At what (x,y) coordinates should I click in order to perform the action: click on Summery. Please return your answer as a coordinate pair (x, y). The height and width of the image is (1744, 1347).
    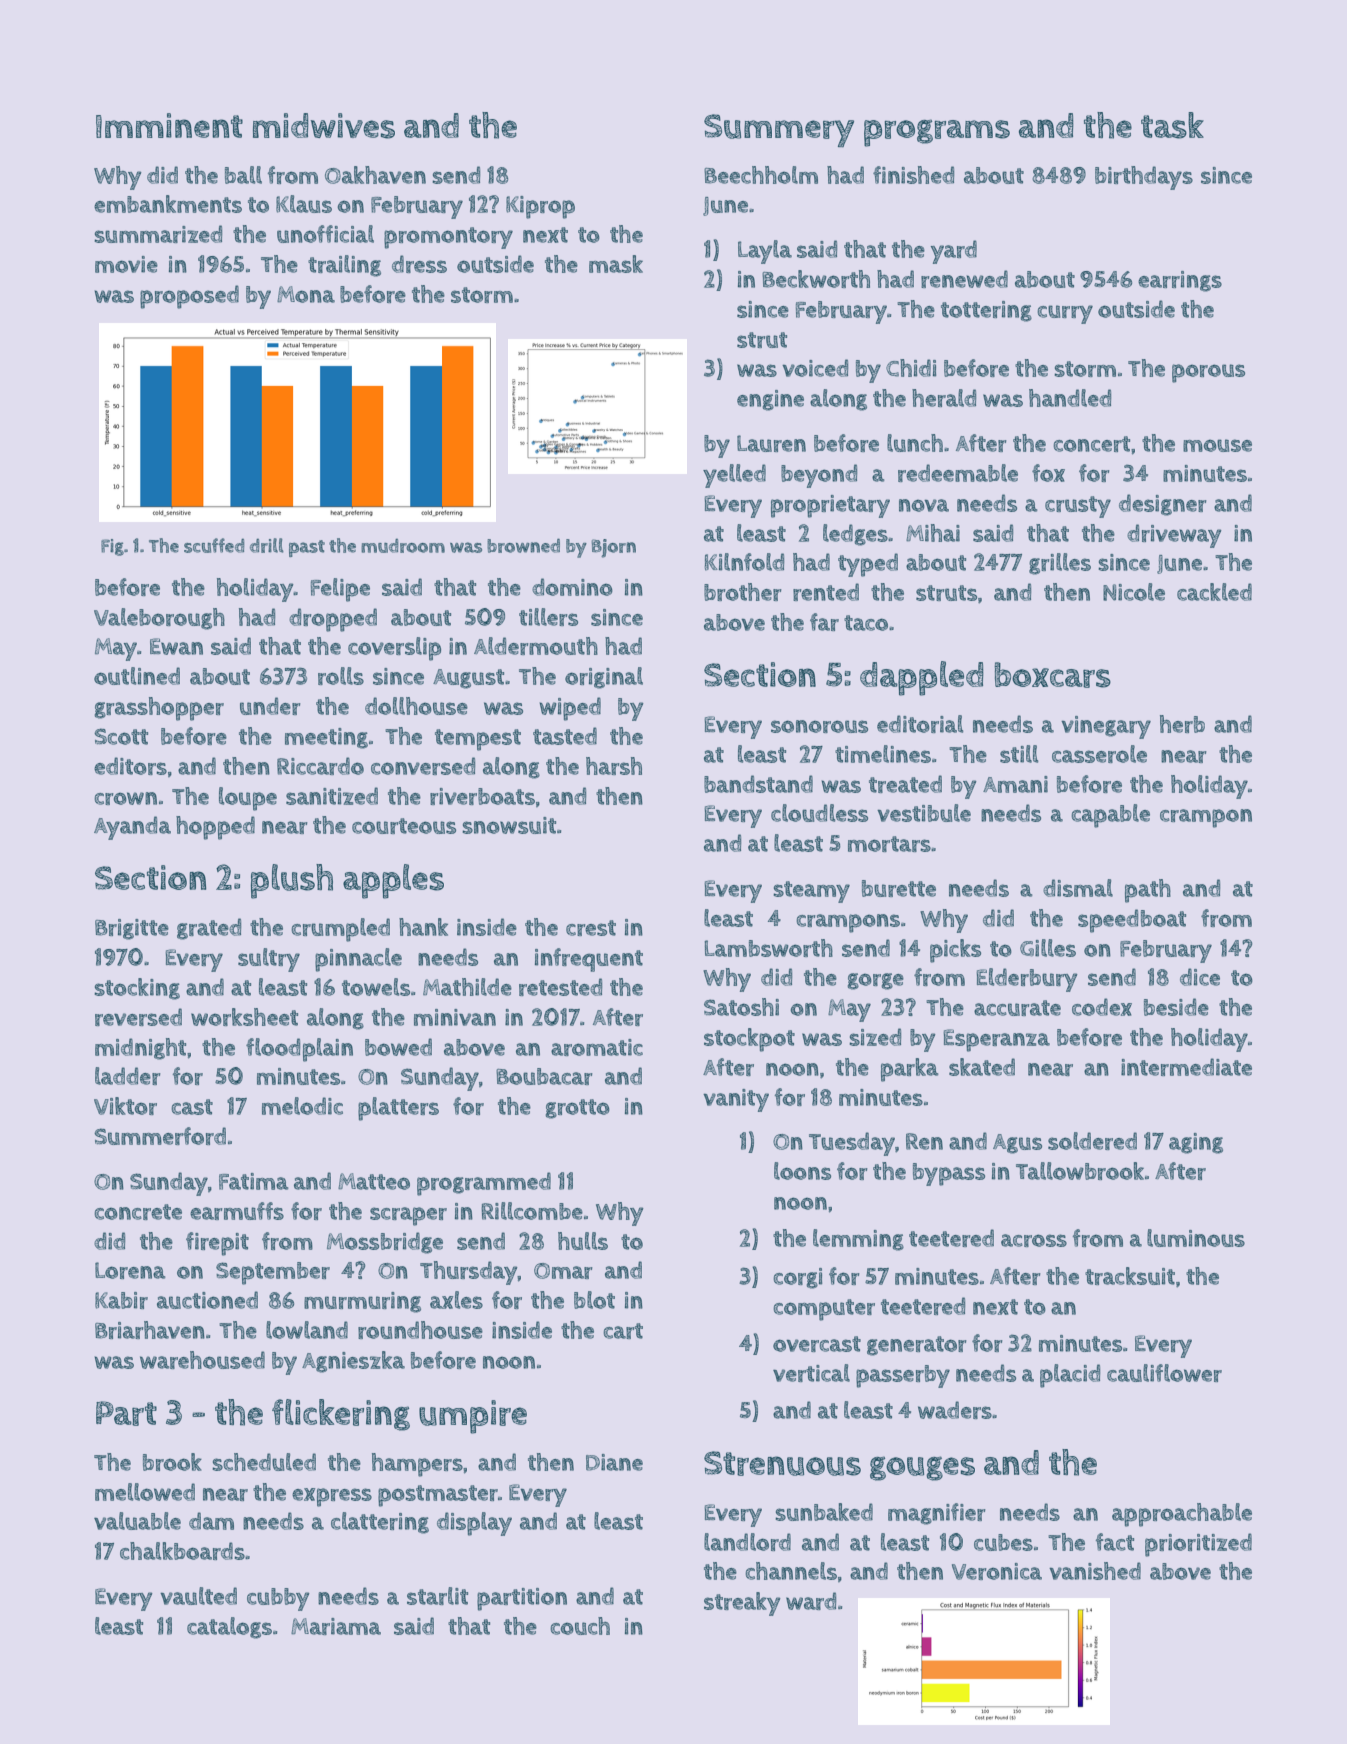
    Looking at the image, I should click on (779, 131).
